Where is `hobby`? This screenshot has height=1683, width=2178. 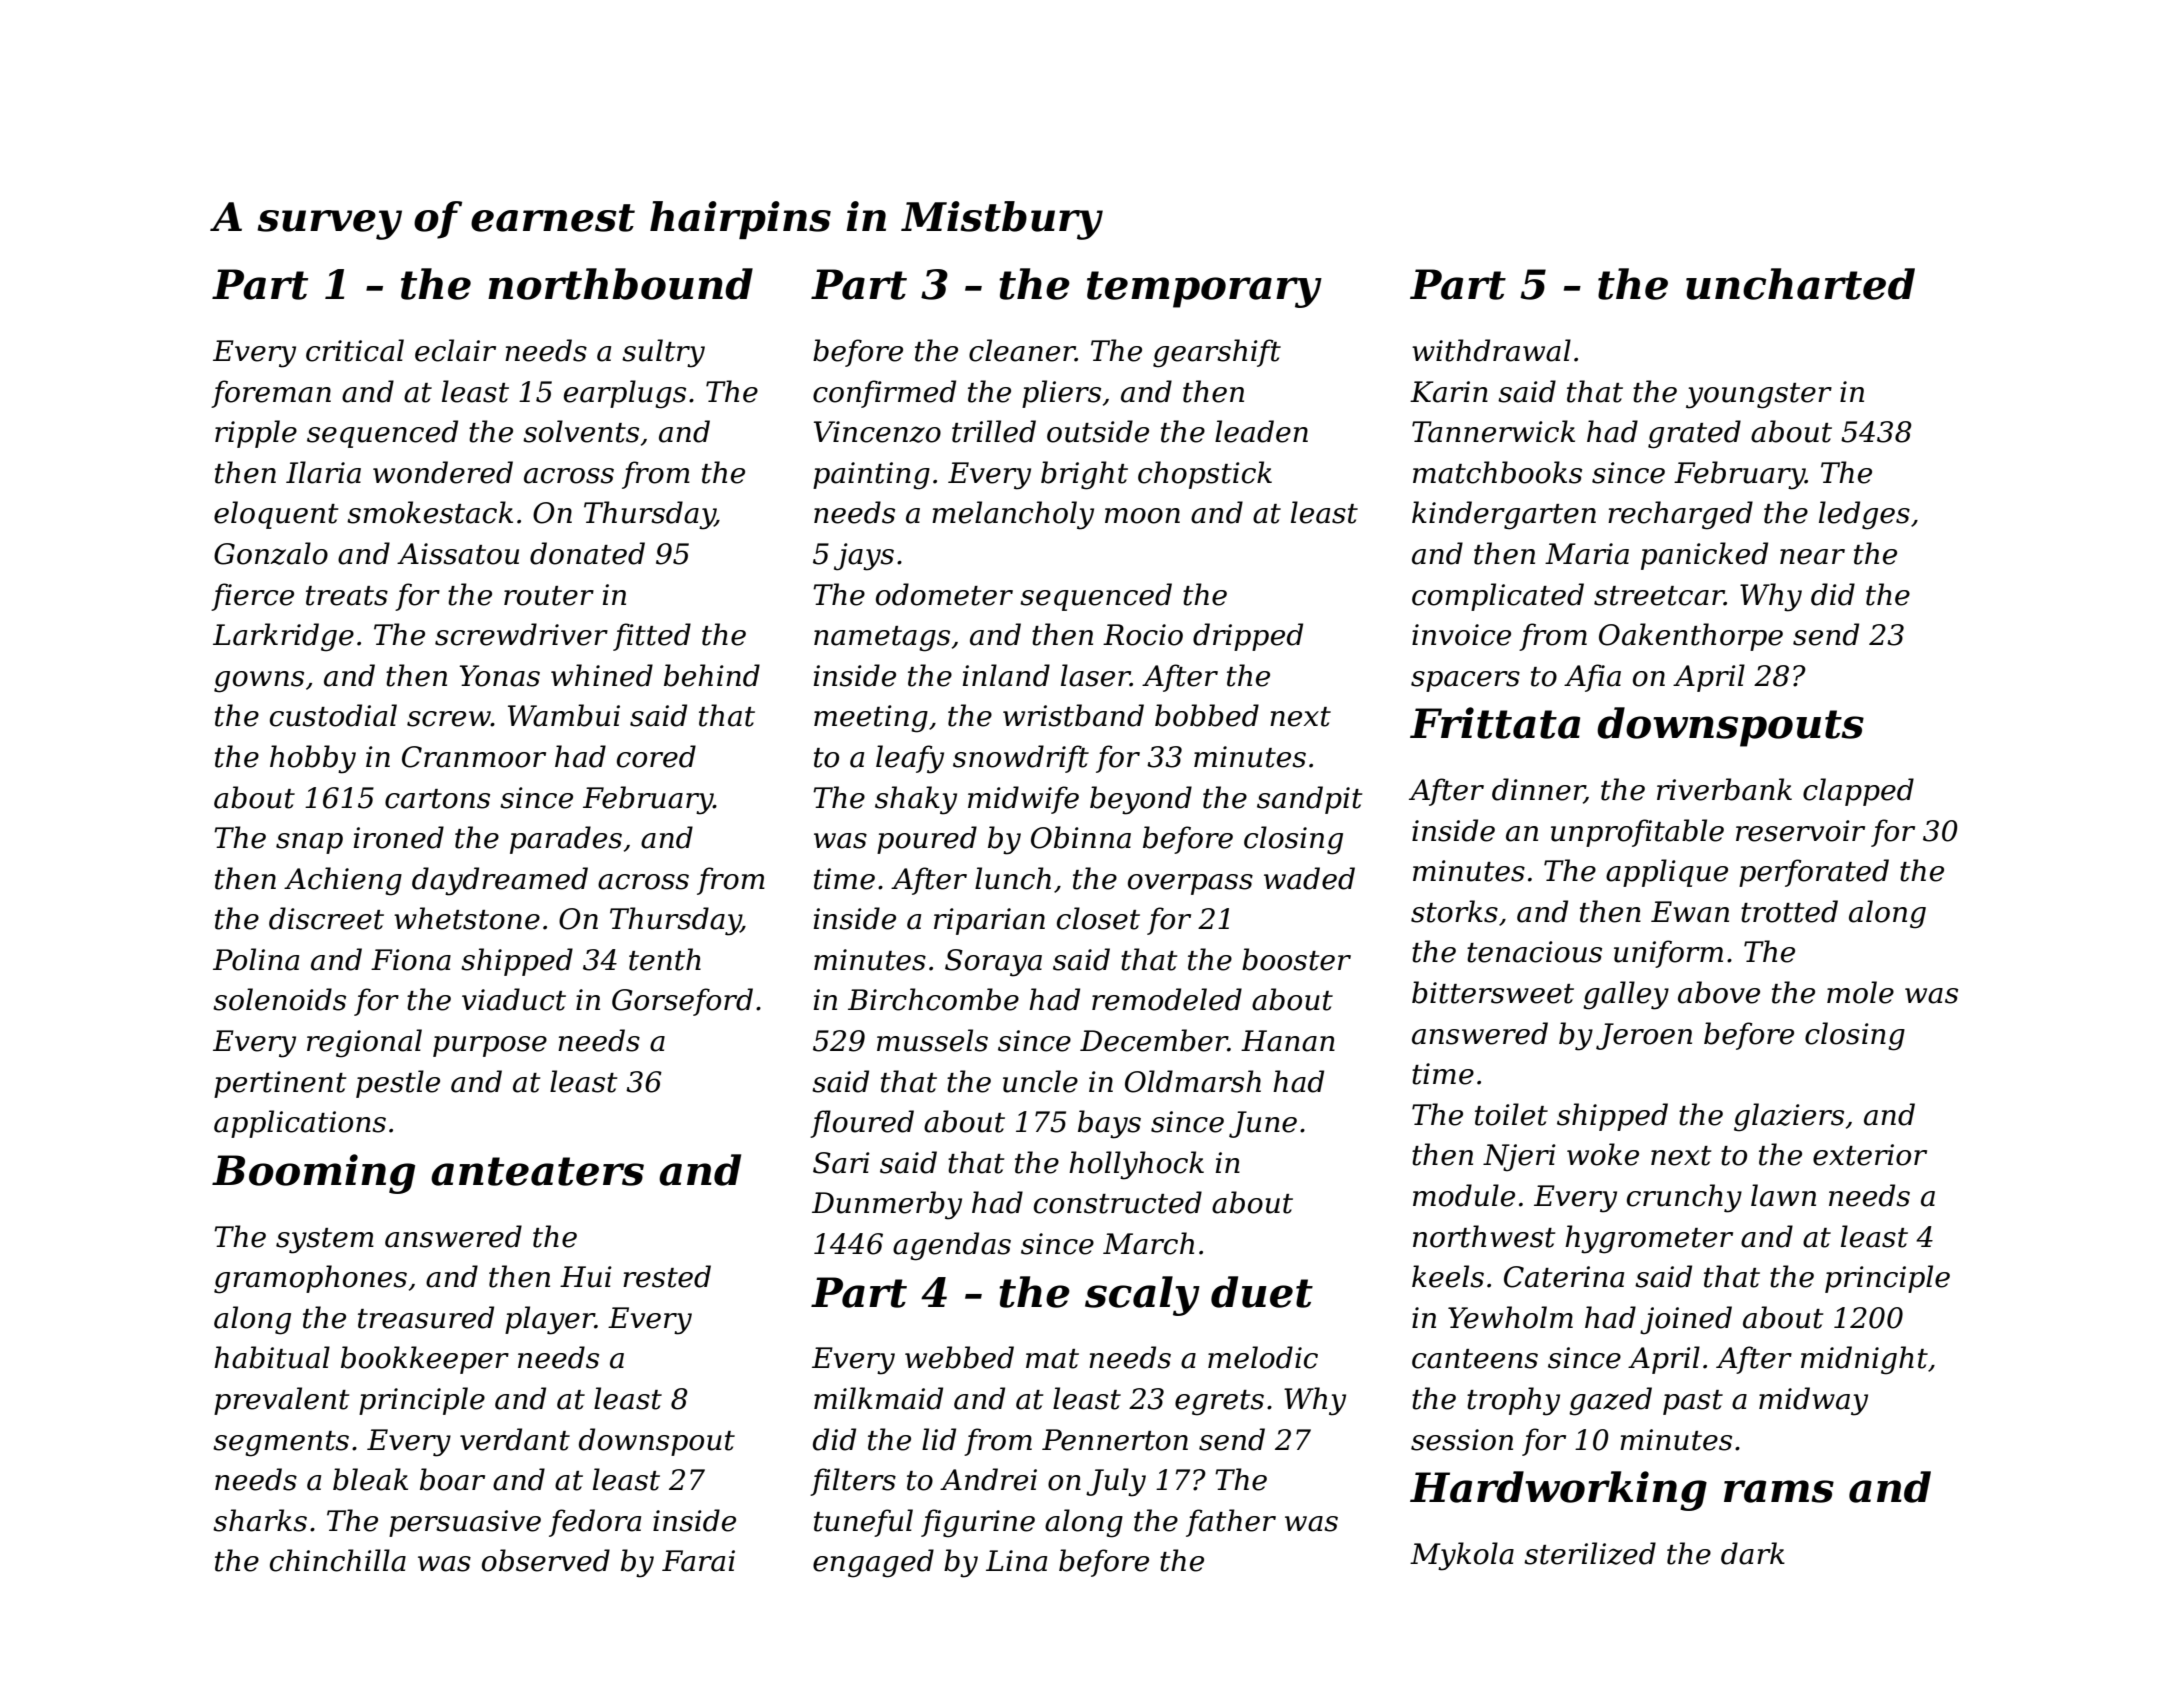 hobby is located at coordinates (313, 759).
